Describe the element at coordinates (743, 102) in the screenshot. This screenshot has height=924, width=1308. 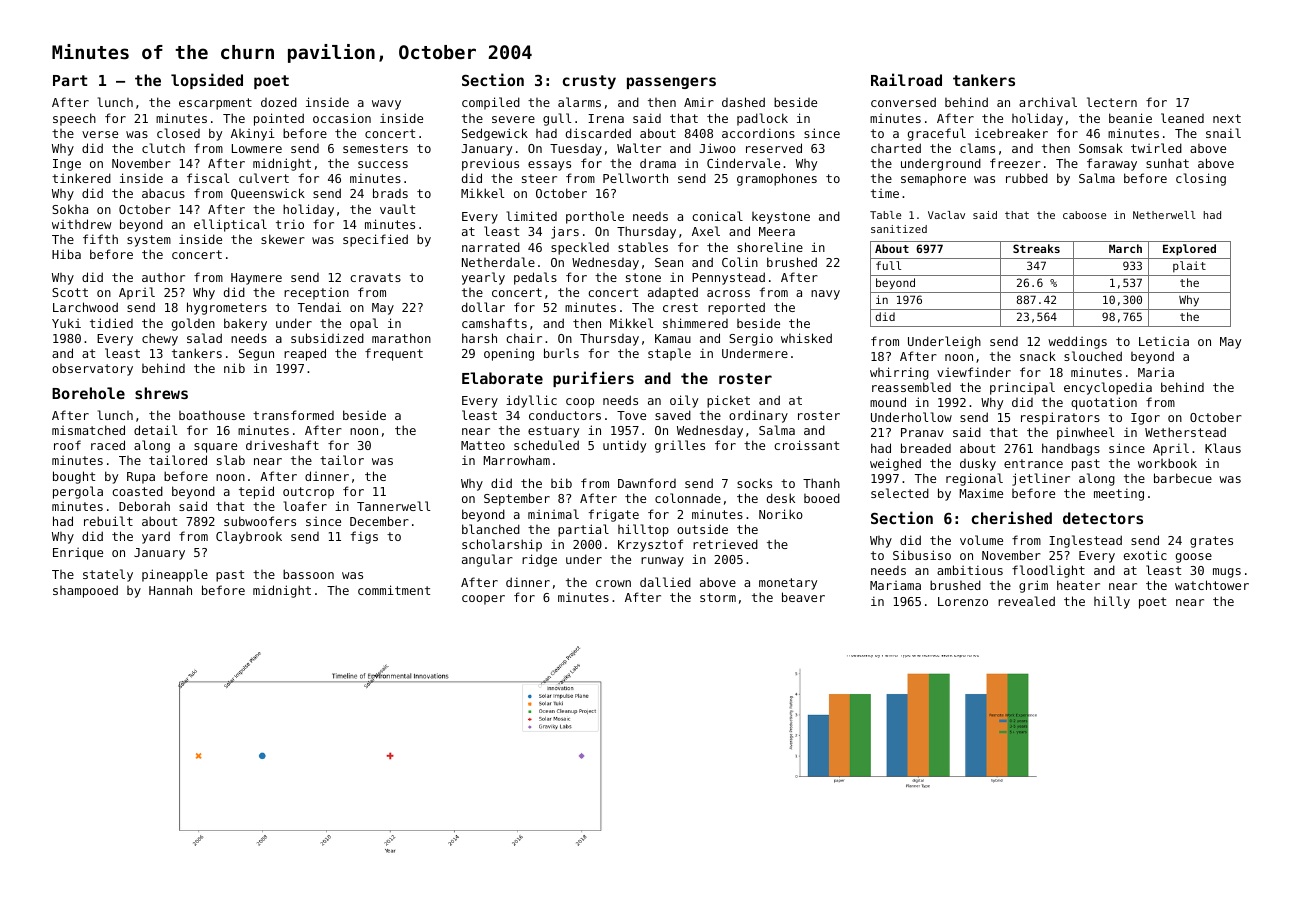
I see `dashed` at that location.
